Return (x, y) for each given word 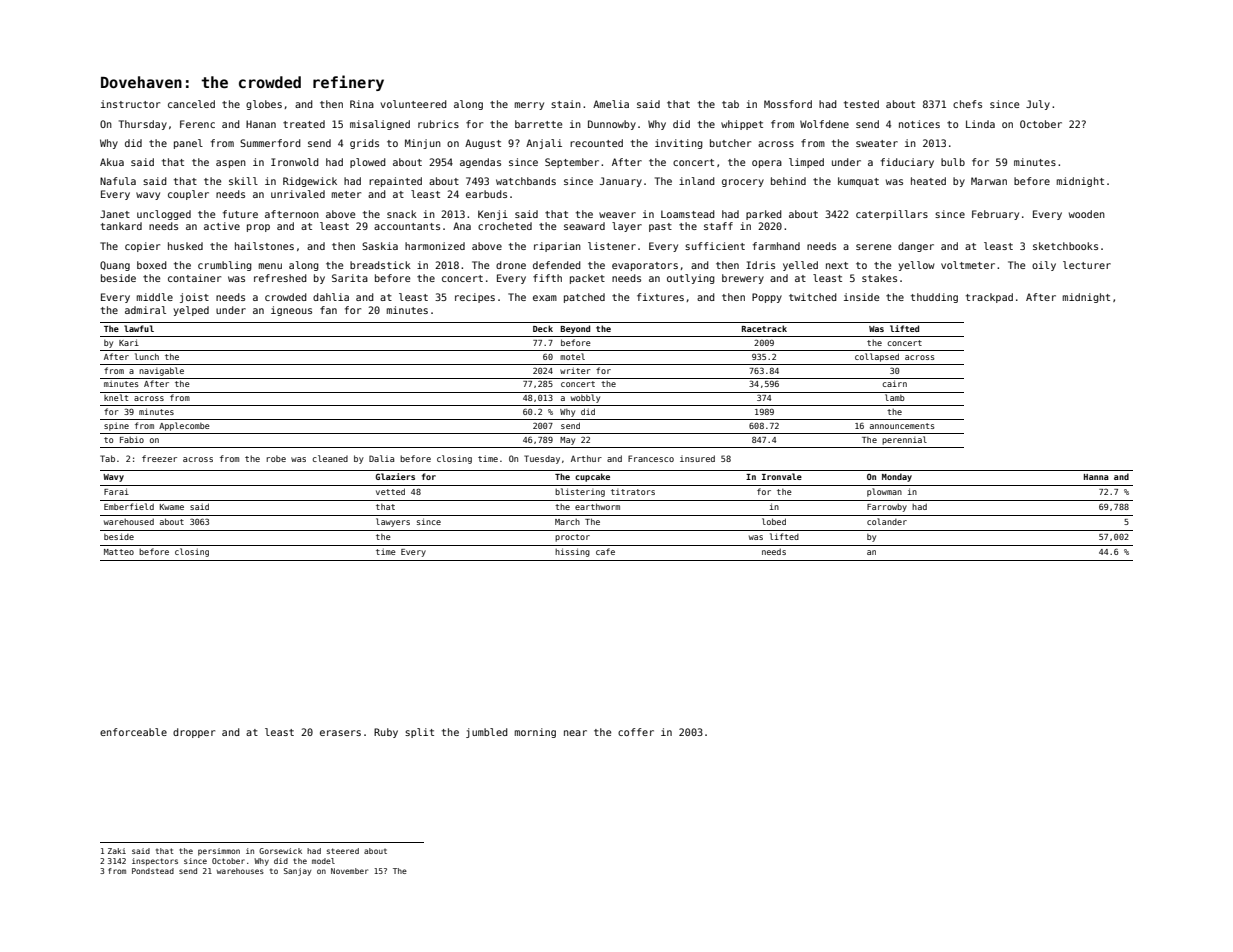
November (349, 871)
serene (873, 247)
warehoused (129, 522)
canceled (191, 104)
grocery (743, 183)
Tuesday (542, 459)
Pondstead (153, 871)
